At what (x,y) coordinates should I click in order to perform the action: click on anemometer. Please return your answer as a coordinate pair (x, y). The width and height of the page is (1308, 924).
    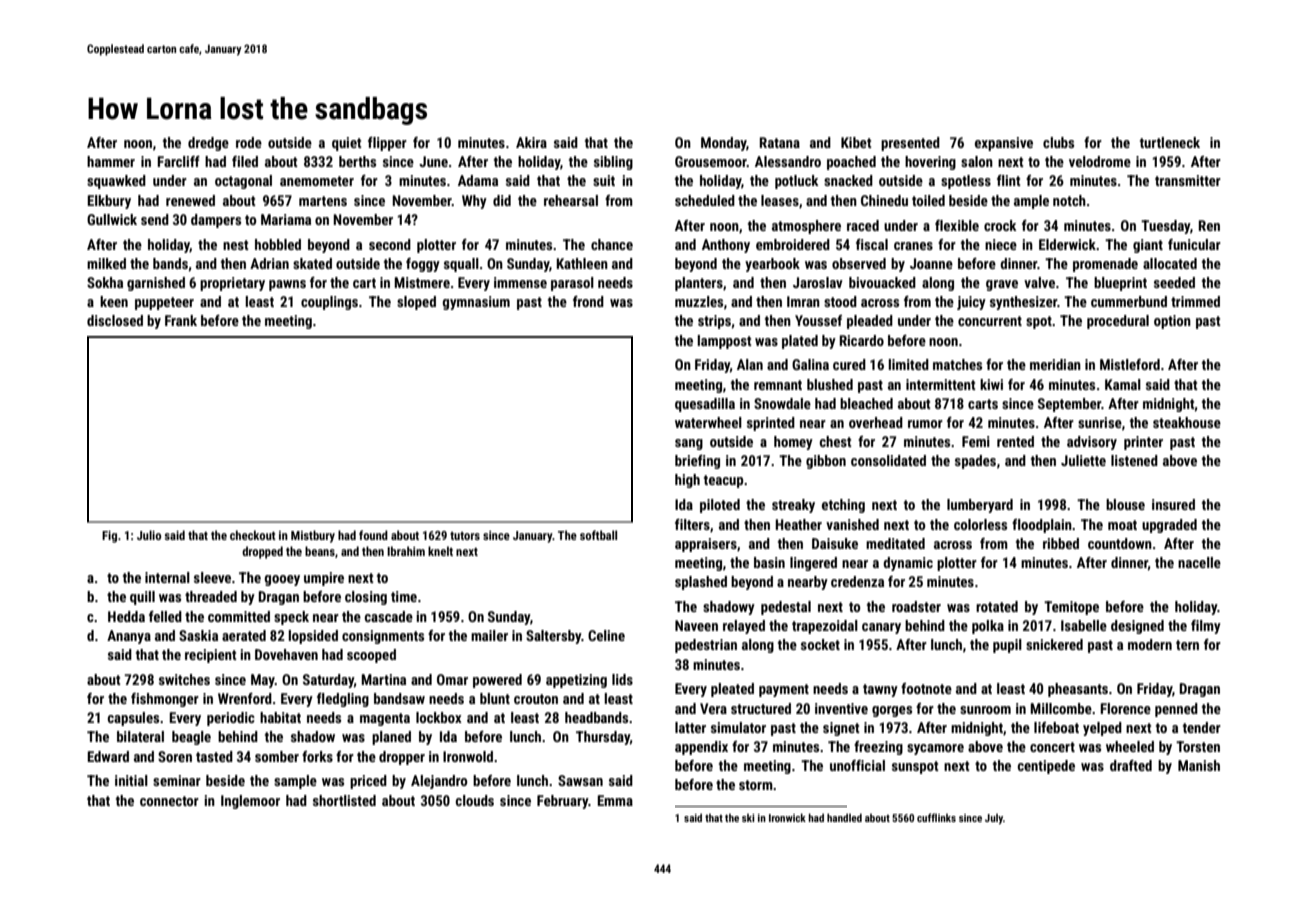
    Looking at the image, I should click on (317, 181).
